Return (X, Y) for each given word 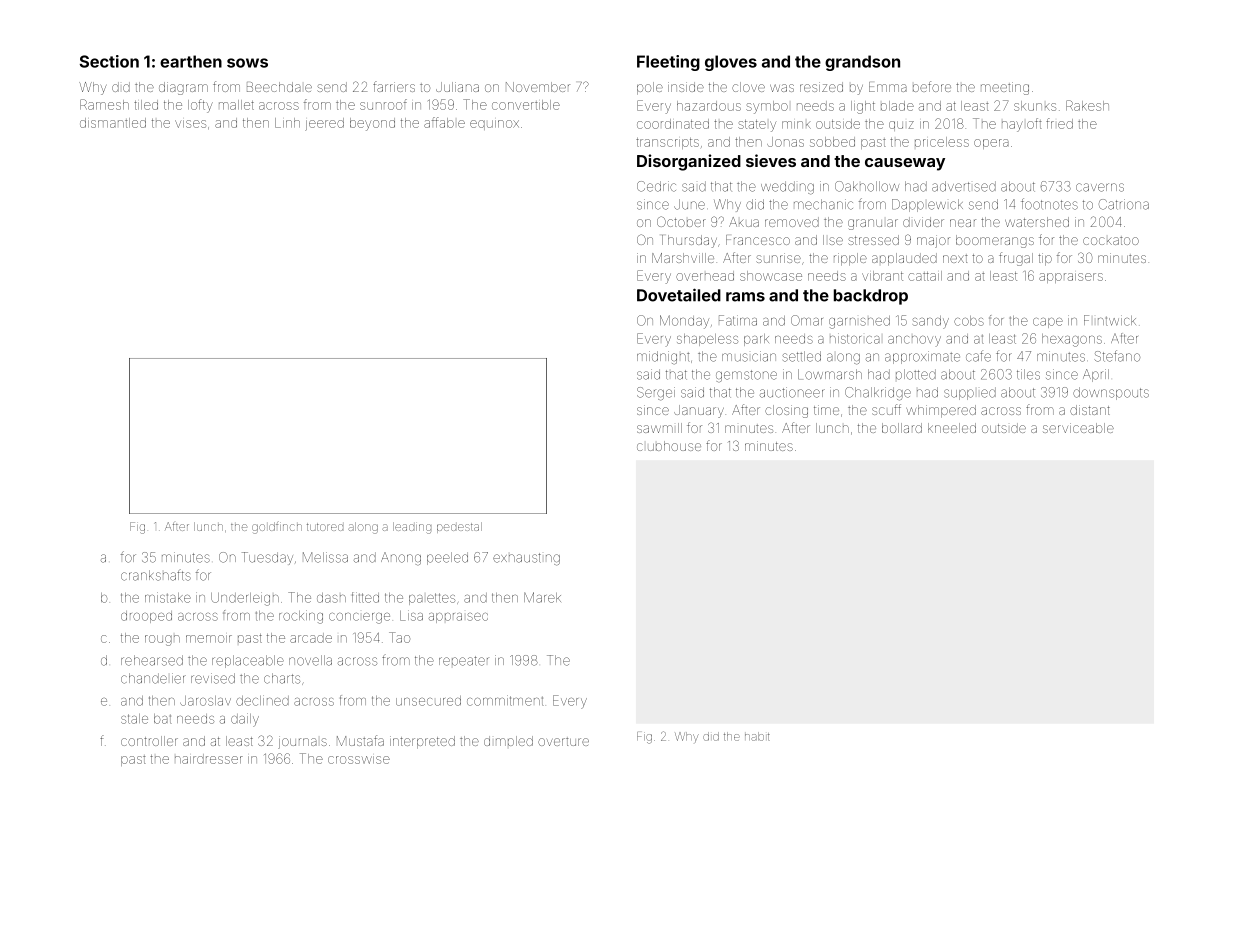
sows (247, 63)
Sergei (656, 394)
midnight (663, 357)
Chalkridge (878, 394)
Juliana (457, 87)
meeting (1005, 88)
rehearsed (152, 660)
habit (757, 736)
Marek (542, 597)
